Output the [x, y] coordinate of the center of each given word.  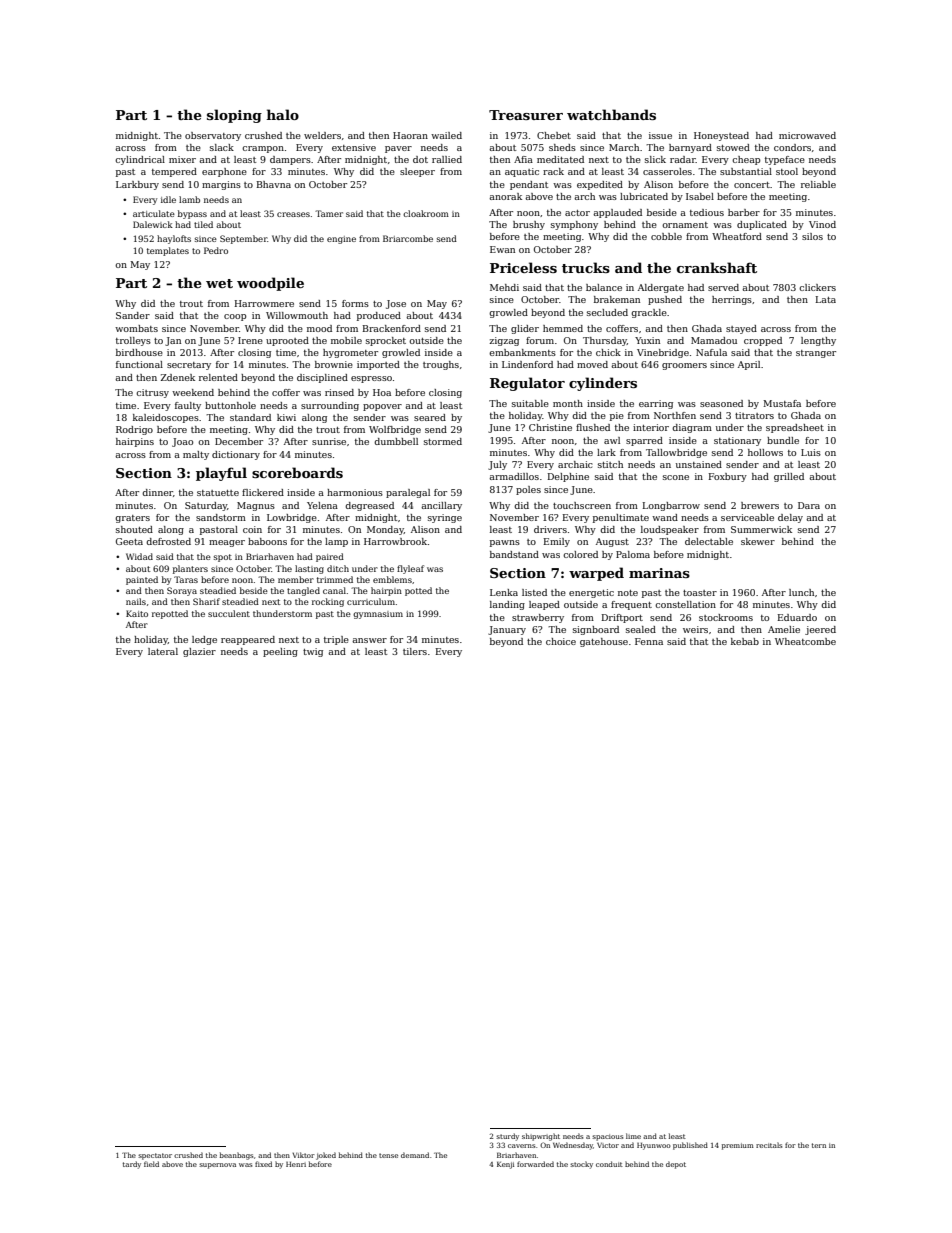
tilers [415, 651]
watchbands [611, 114]
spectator [155, 1156]
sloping [234, 116]
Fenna [649, 641]
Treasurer [526, 115]
